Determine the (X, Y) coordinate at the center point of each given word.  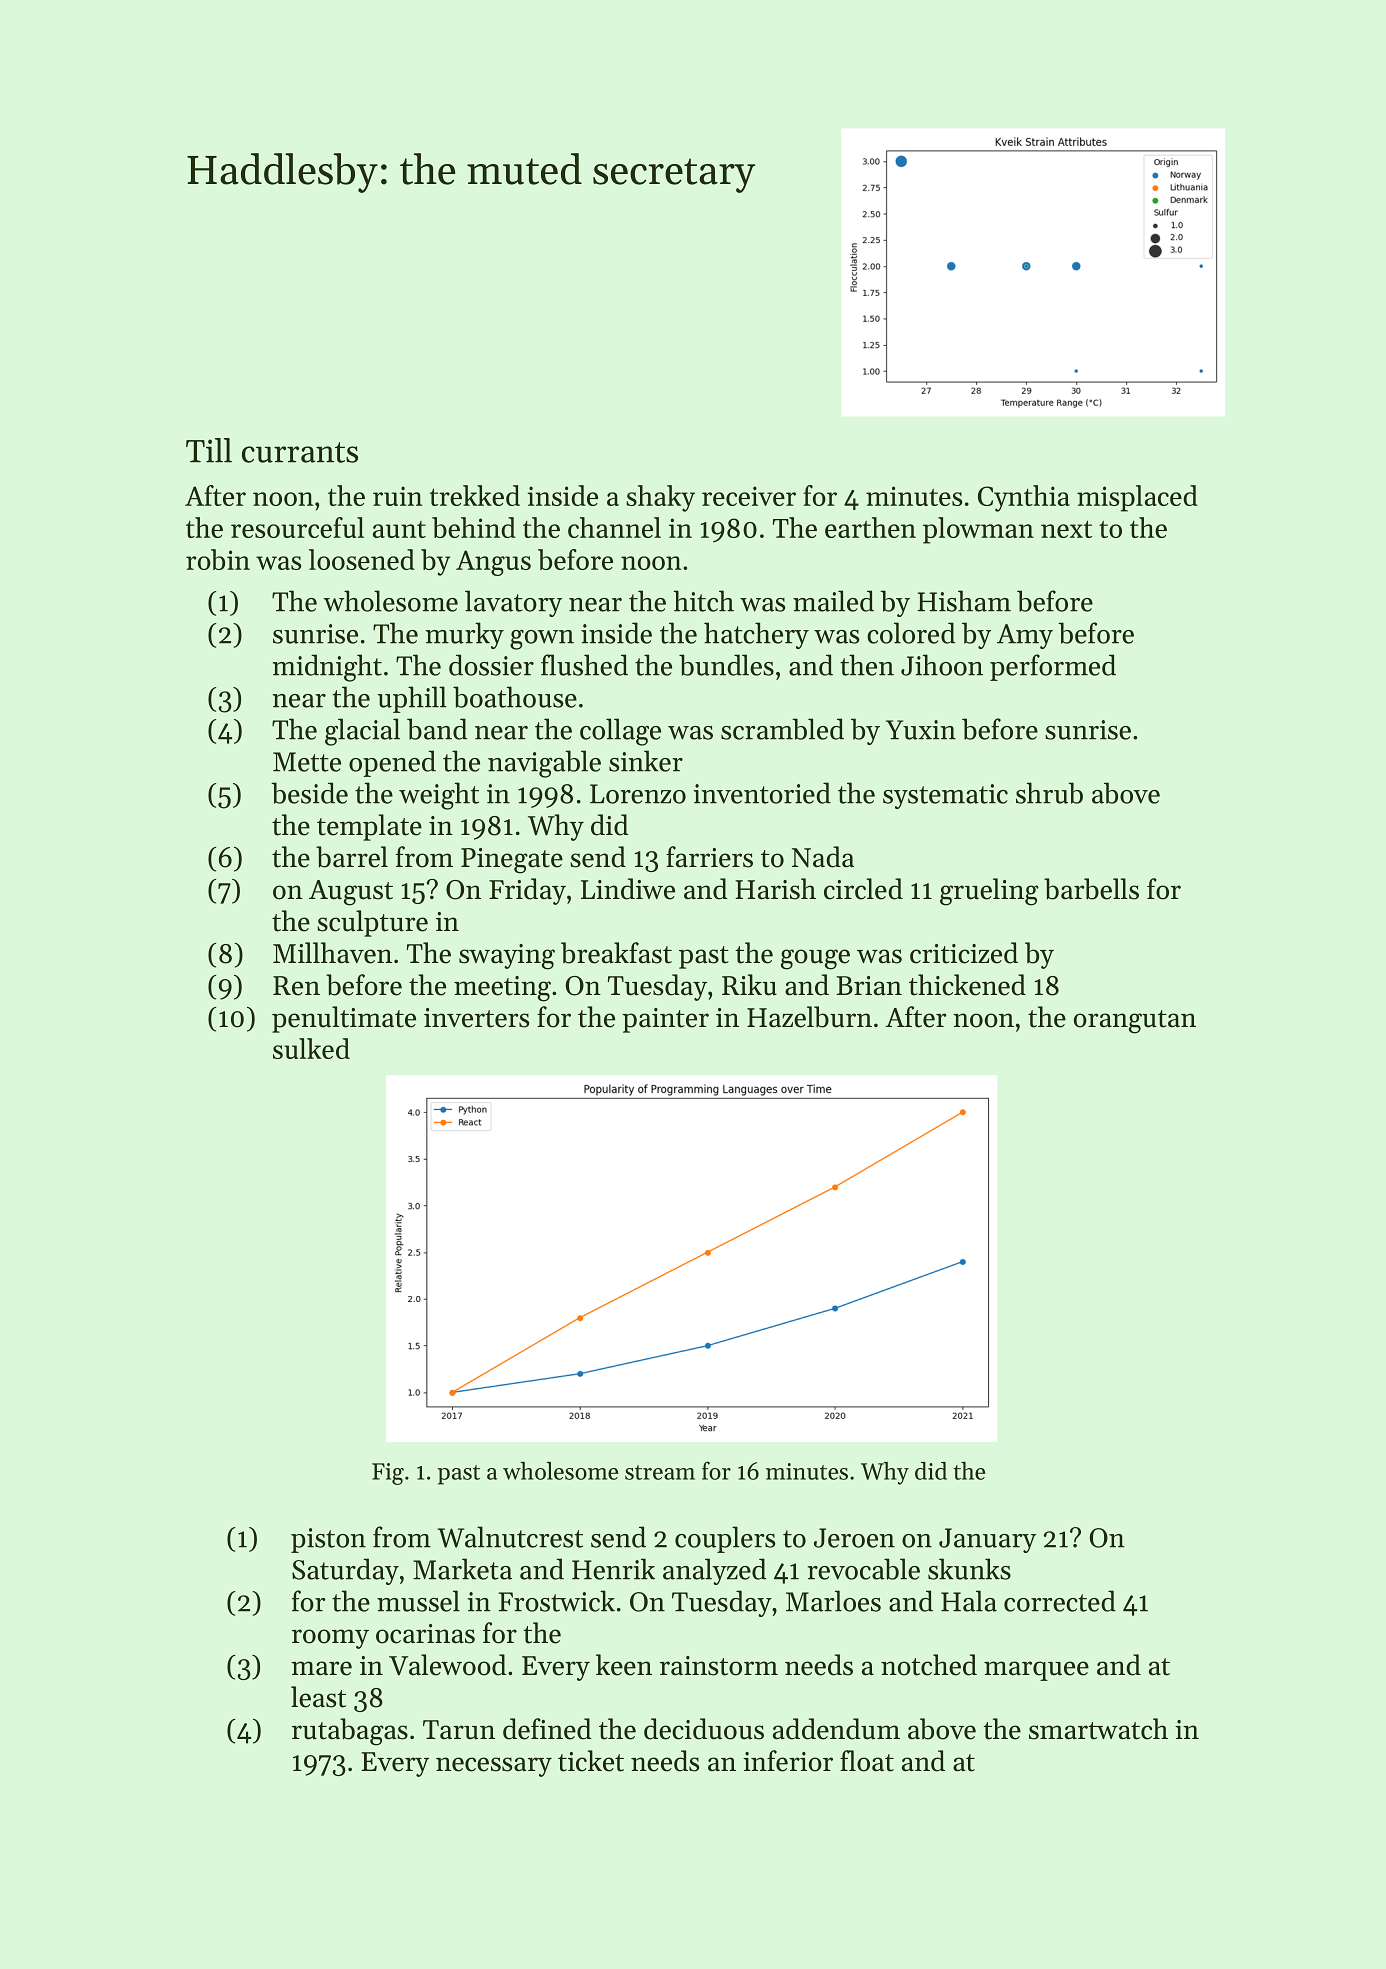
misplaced (1137, 498)
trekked (475, 495)
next (1066, 529)
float (867, 1761)
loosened (362, 559)
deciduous (704, 1729)
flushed (584, 665)
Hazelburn (809, 1017)
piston (328, 1540)
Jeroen (854, 1538)
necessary (494, 1767)
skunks (969, 1569)
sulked (311, 1048)
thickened (967, 985)
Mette (307, 762)
